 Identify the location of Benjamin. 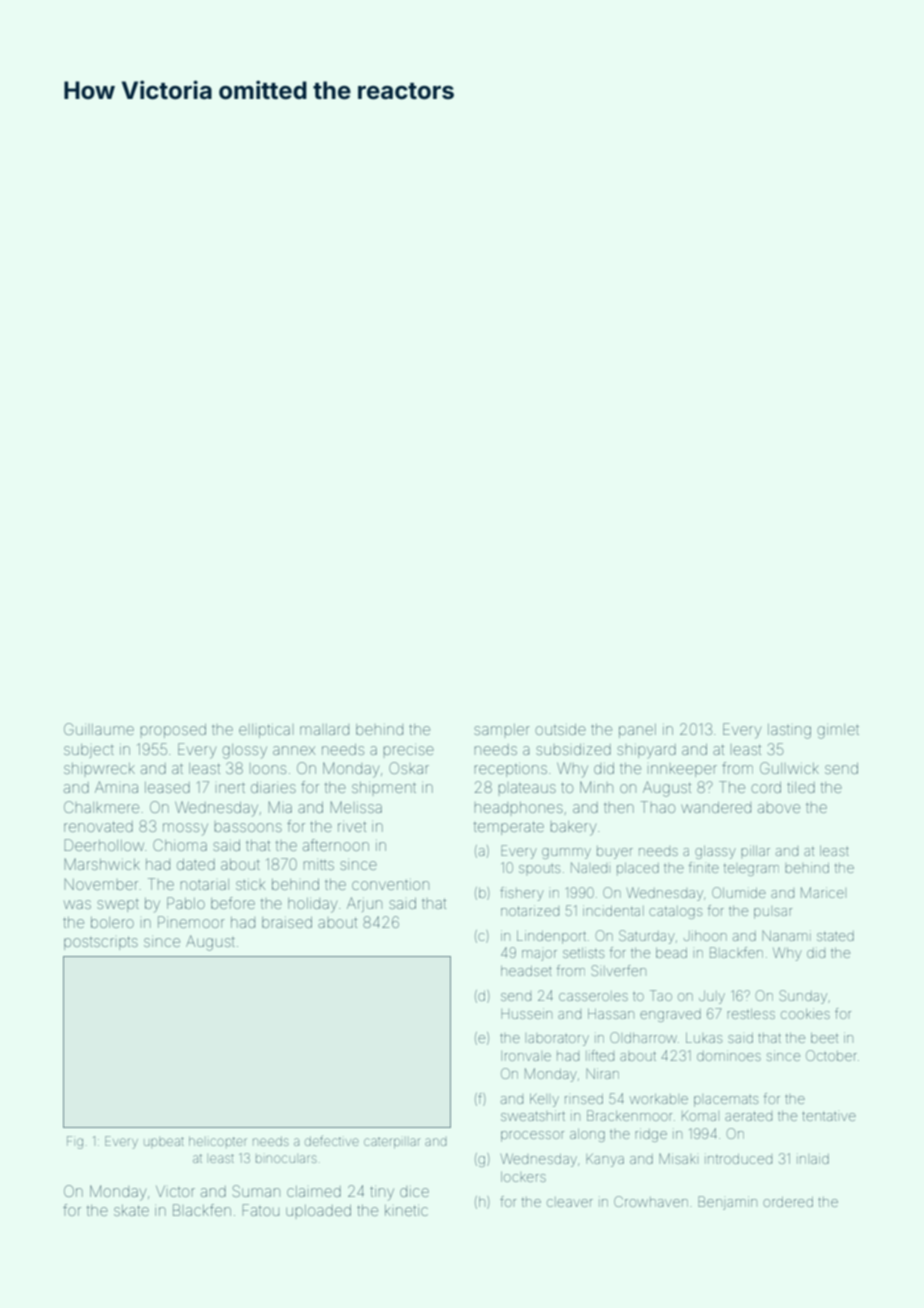
(727, 1203).
